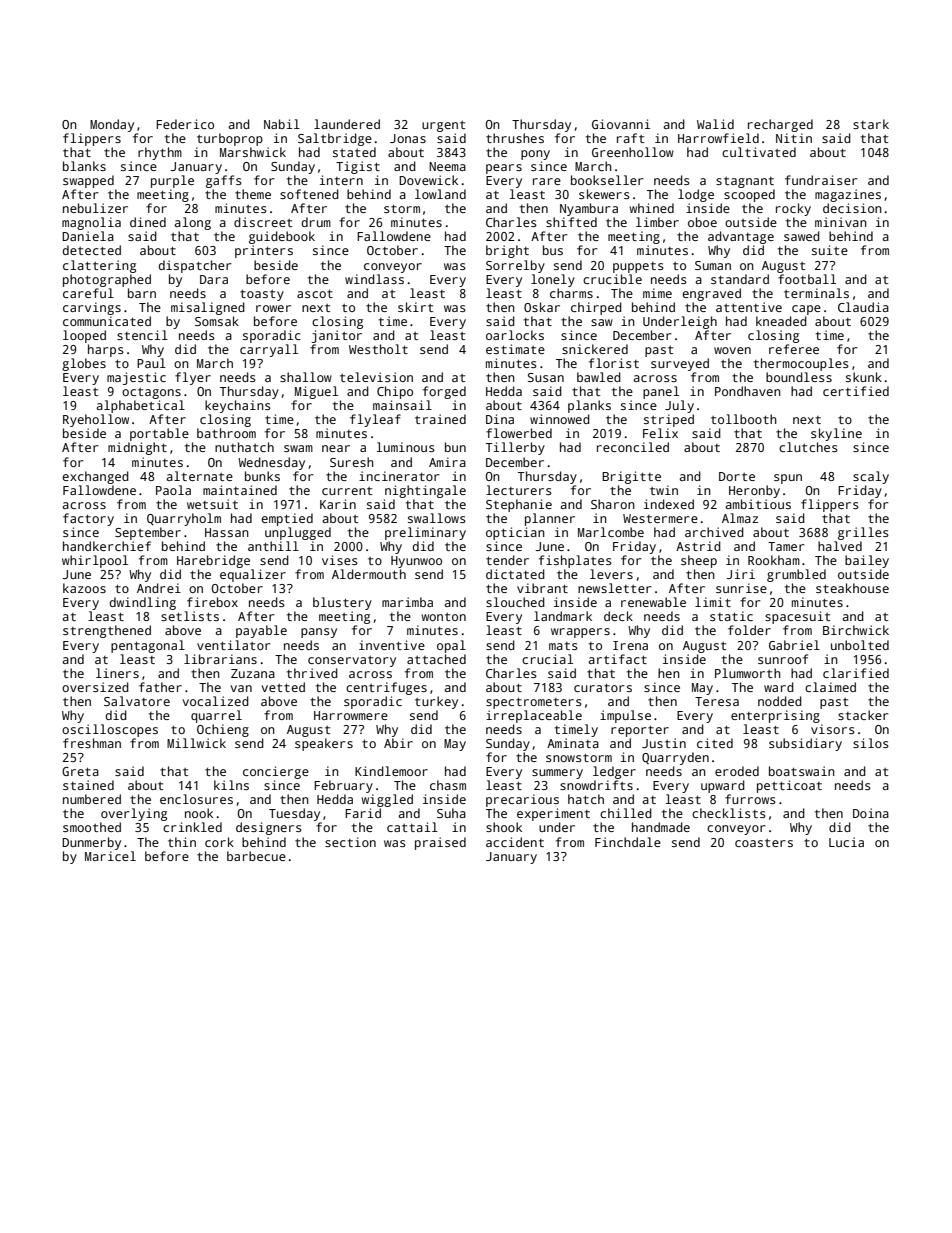 Image resolution: width=952 pixels, height=1233 pixels. What do you see at coordinates (715, 124) in the screenshot?
I see `Walid` at bounding box center [715, 124].
